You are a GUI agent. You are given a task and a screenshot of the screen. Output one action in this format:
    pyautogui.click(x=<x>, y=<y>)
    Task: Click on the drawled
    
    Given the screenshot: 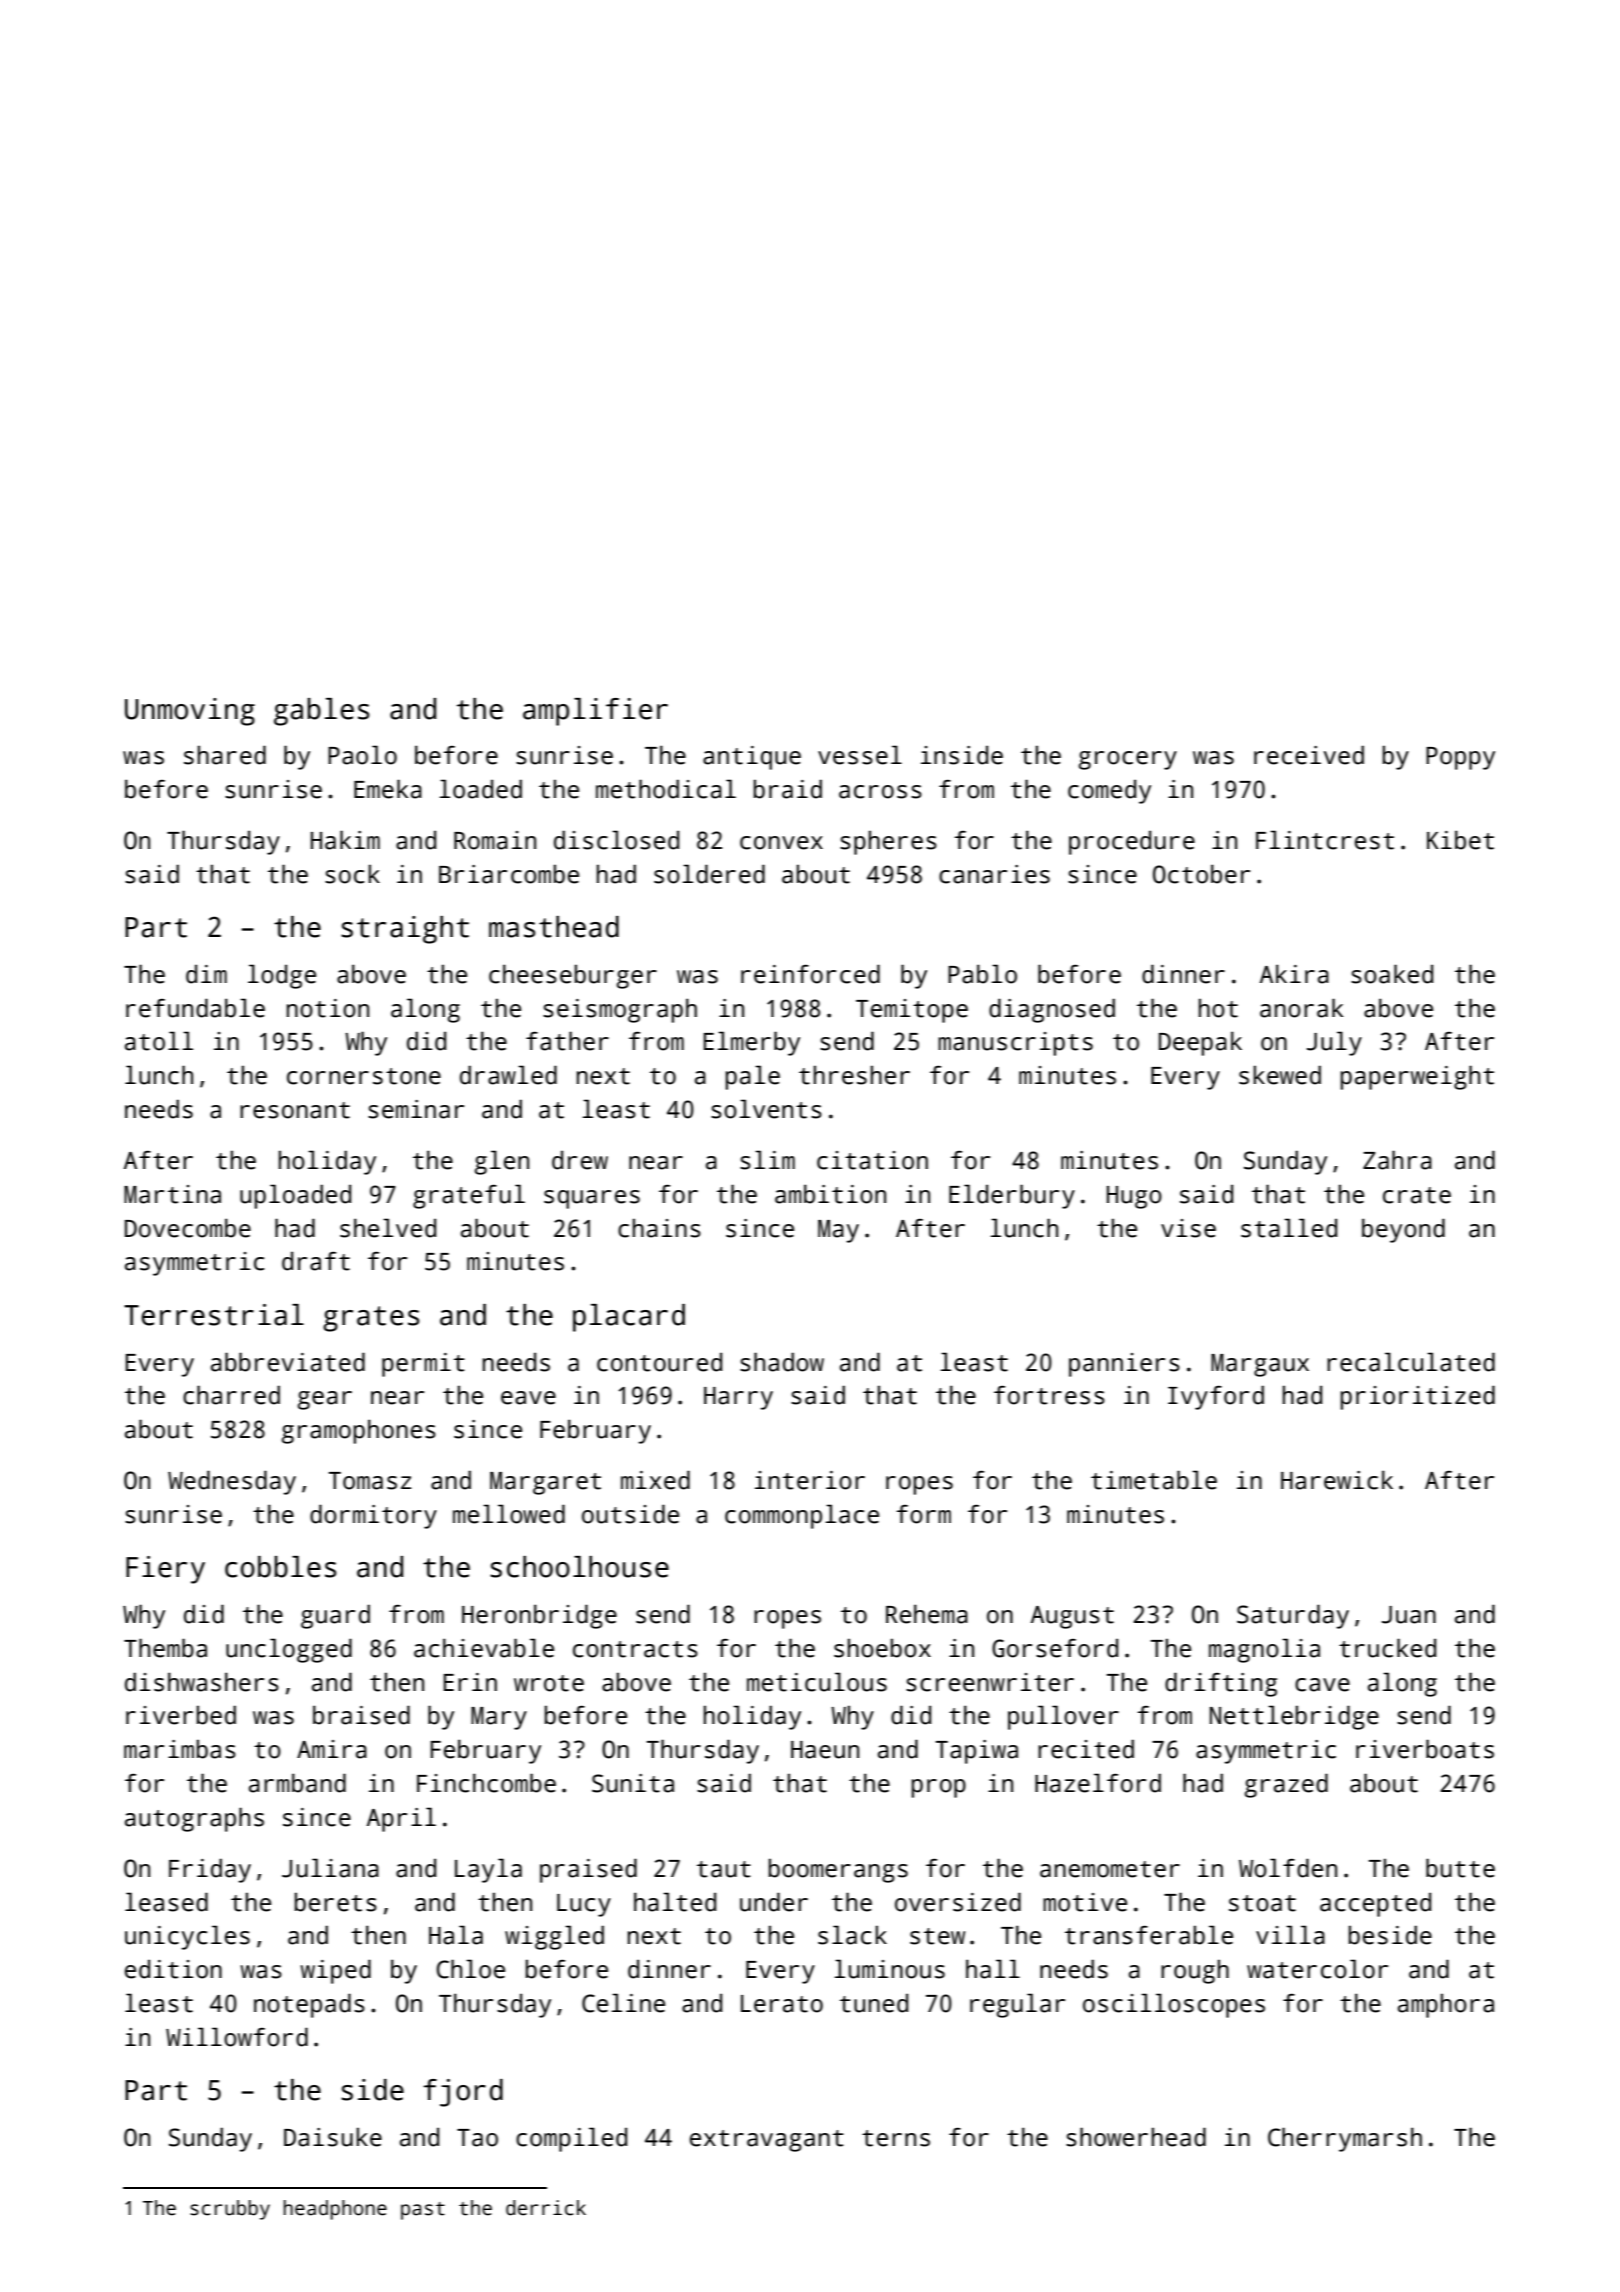 What is the action you would take?
    pyautogui.click(x=508, y=1075)
